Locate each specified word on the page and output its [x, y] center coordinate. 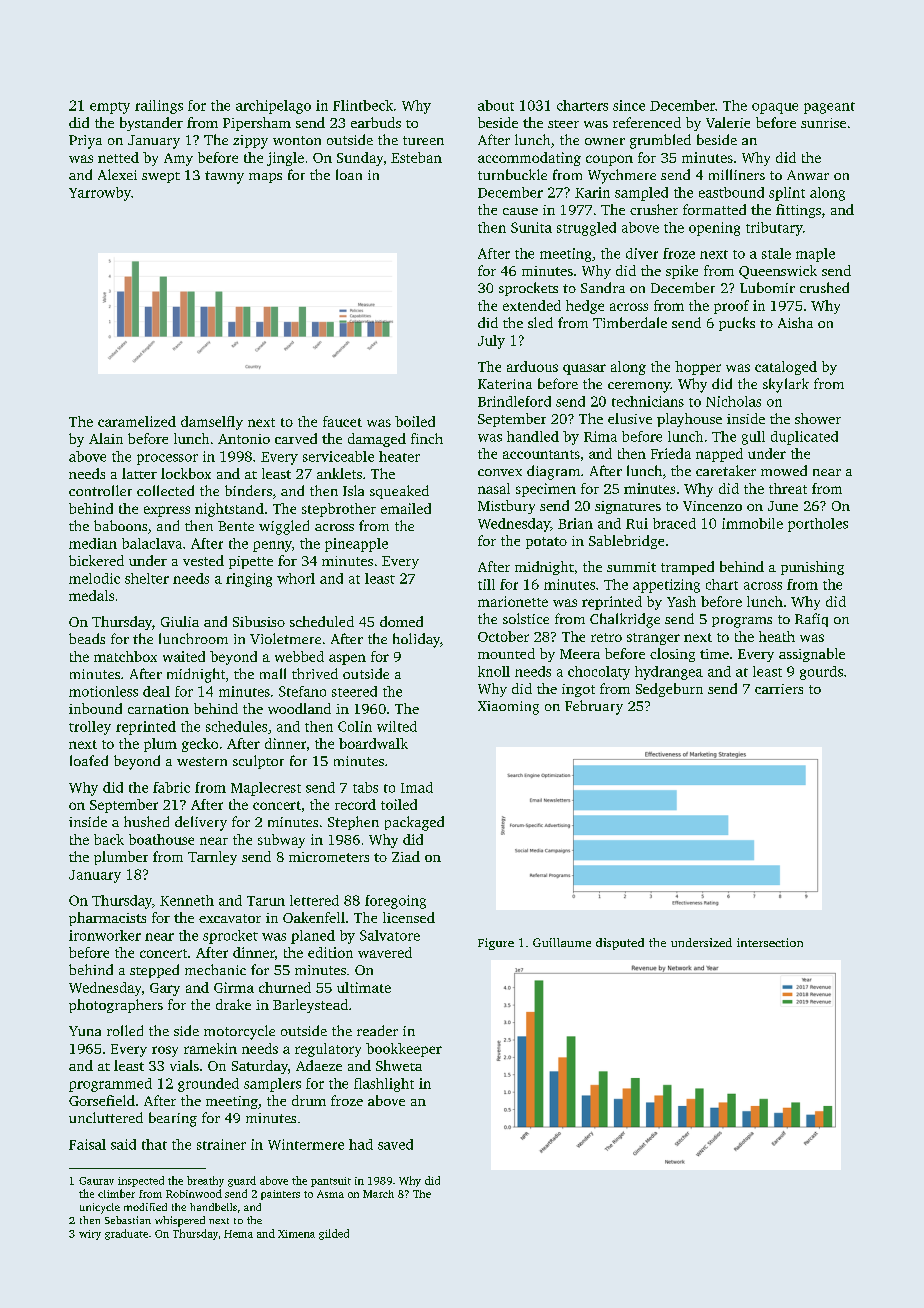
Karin [592, 192]
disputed [620, 944]
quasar [584, 369]
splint [787, 194]
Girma [234, 987]
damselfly [212, 423]
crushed [824, 287]
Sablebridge [626, 542]
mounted [506, 653]
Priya [85, 142]
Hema [238, 1234]
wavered [385, 952]
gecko [200, 745]
